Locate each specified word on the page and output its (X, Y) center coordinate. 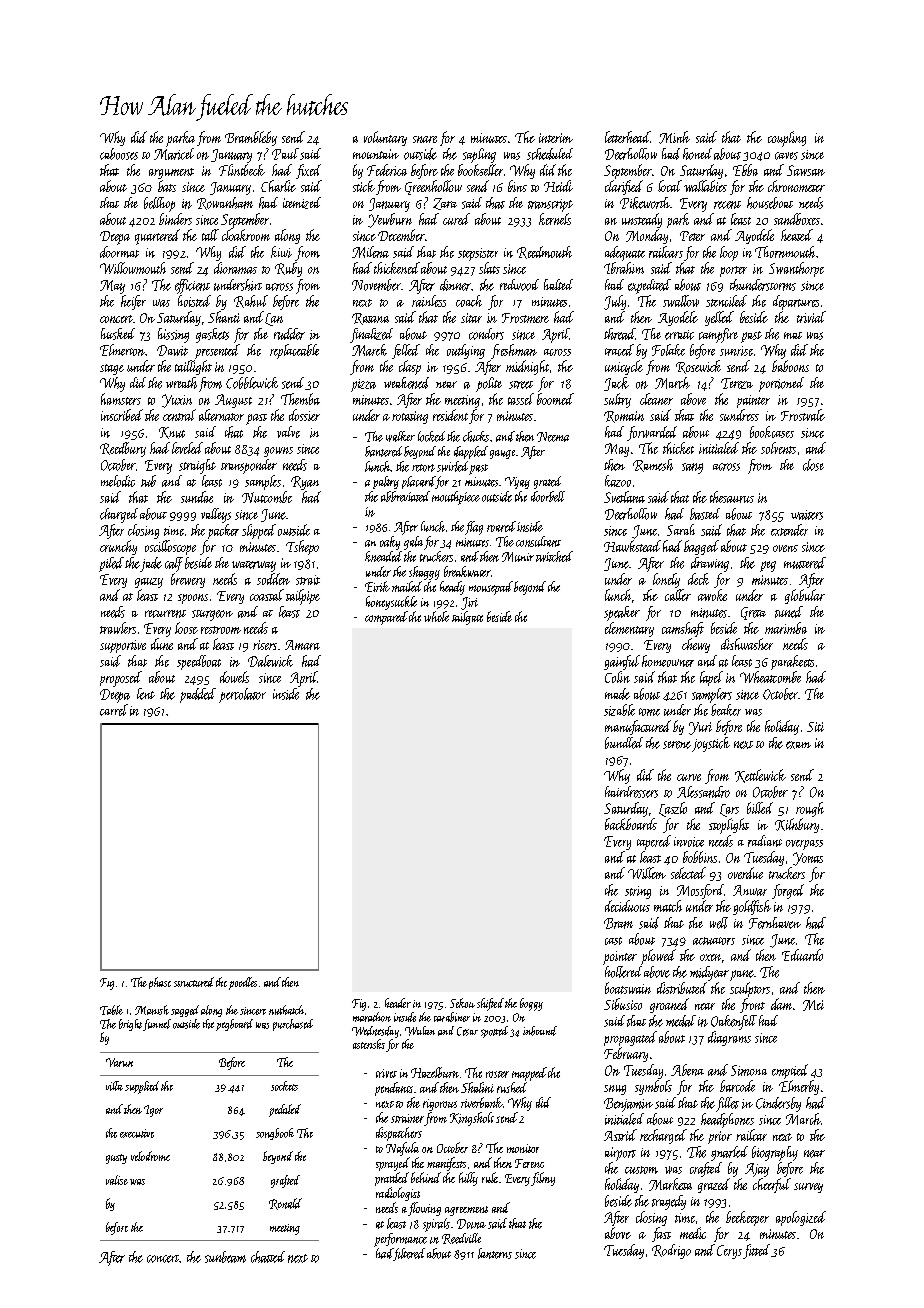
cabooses (119, 154)
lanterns (495, 1253)
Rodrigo (671, 1251)
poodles (243, 983)
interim (556, 138)
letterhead (627, 137)
